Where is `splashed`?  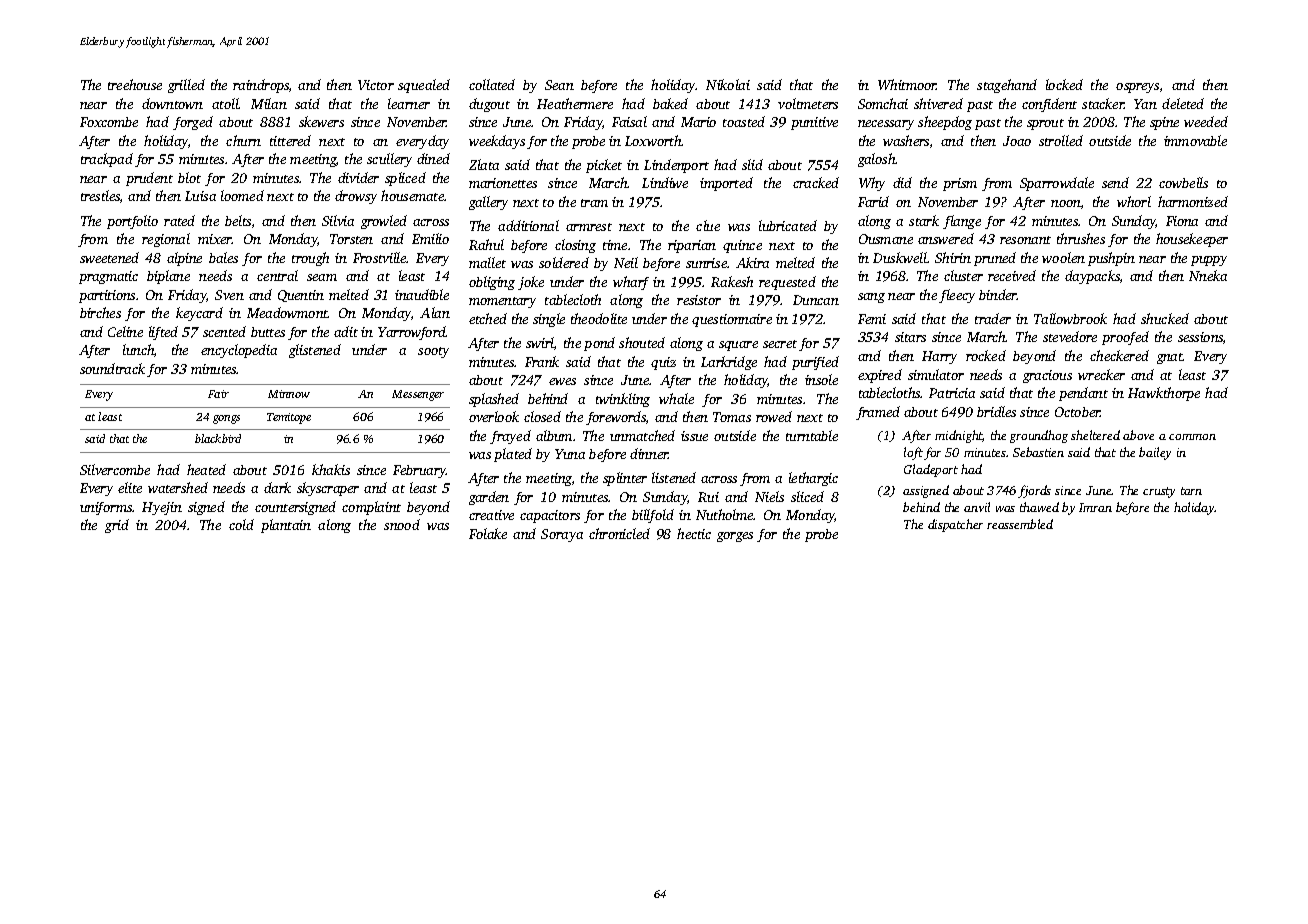
splashed is located at coordinates (494, 400).
